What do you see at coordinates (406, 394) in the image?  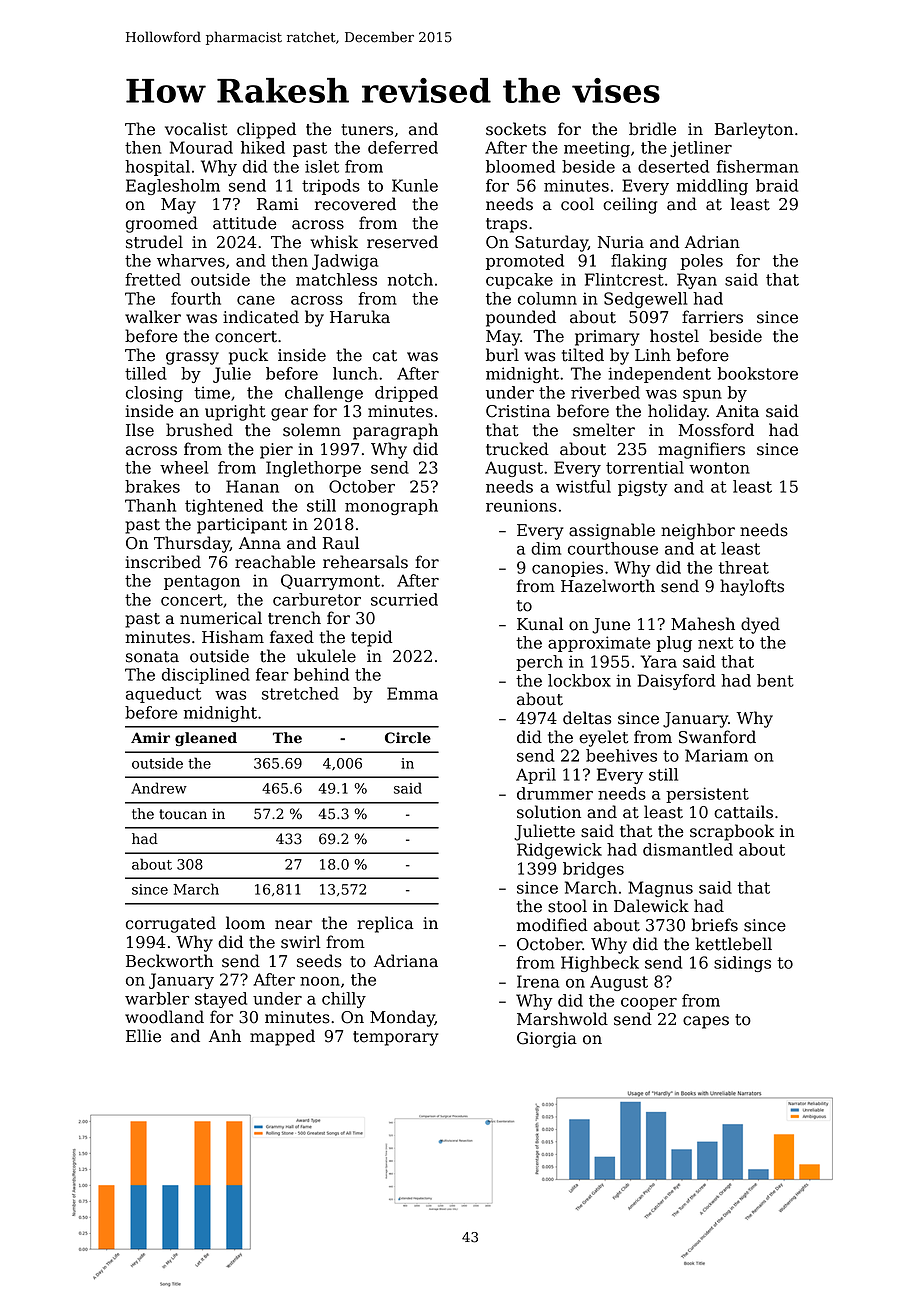 I see `dripped` at bounding box center [406, 394].
